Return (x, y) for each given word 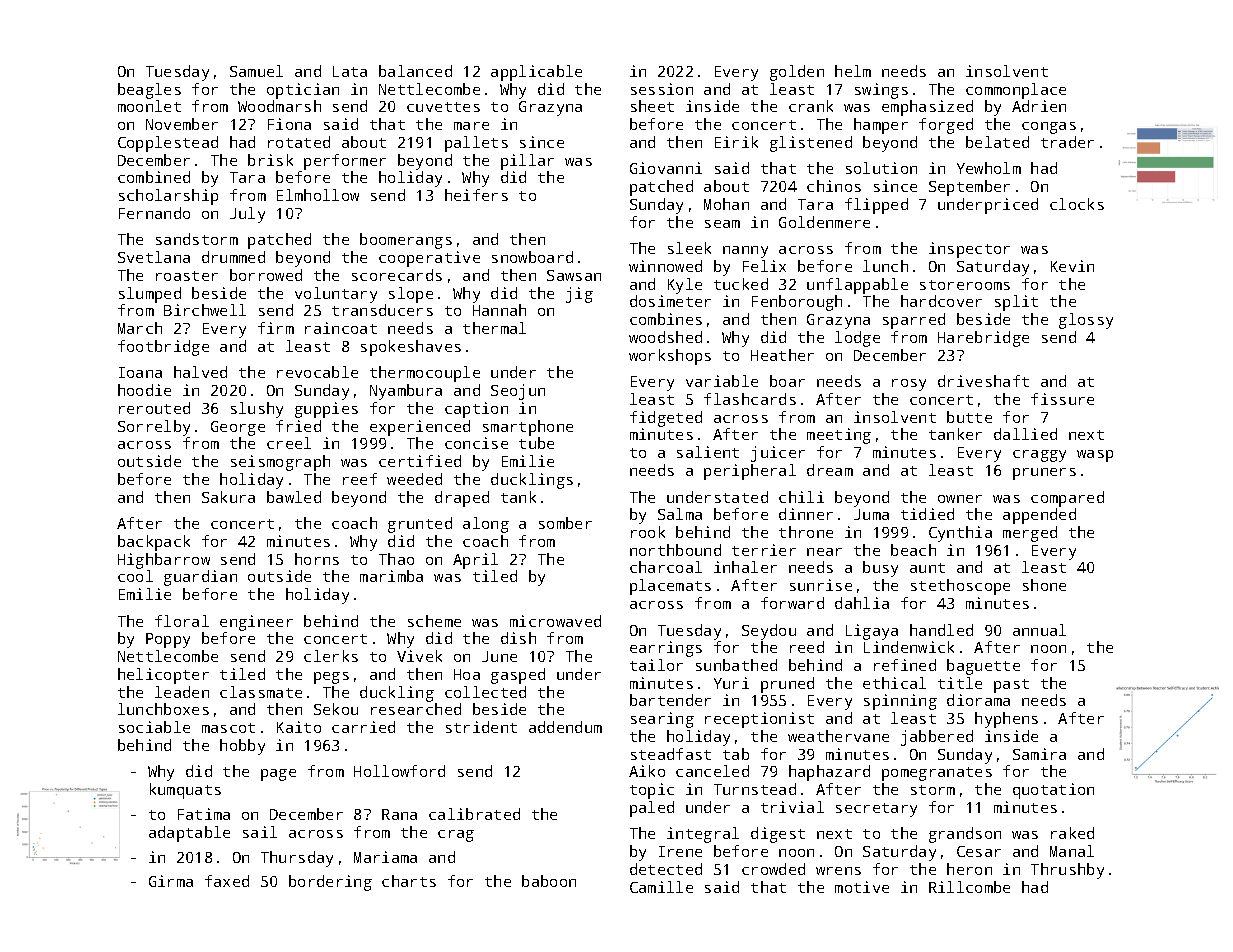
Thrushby (1067, 871)
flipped (876, 206)
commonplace (1016, 91)
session (662, 89)
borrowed (266, 275)
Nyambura (406, 392)
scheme (434, 621)
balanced (415, 71)
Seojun (518, 392)
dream (830, 470)
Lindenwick (909, 647)
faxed (227, 881)
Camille (661, 887)
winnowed (665, 266)
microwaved (555, 621)
